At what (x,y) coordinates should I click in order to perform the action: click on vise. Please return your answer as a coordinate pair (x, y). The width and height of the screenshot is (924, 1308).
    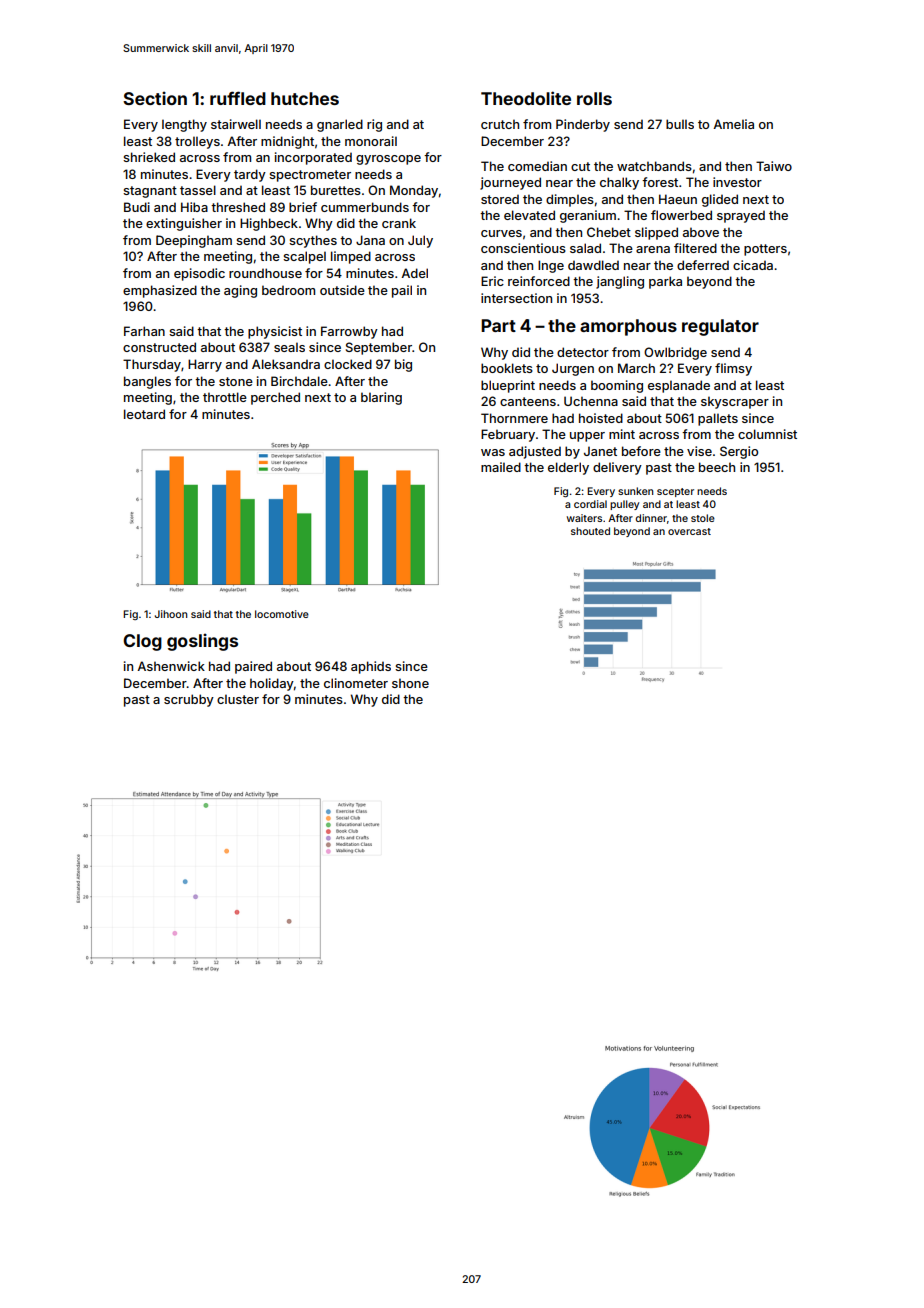
    Looking at the image, I should click on (699, 451).
